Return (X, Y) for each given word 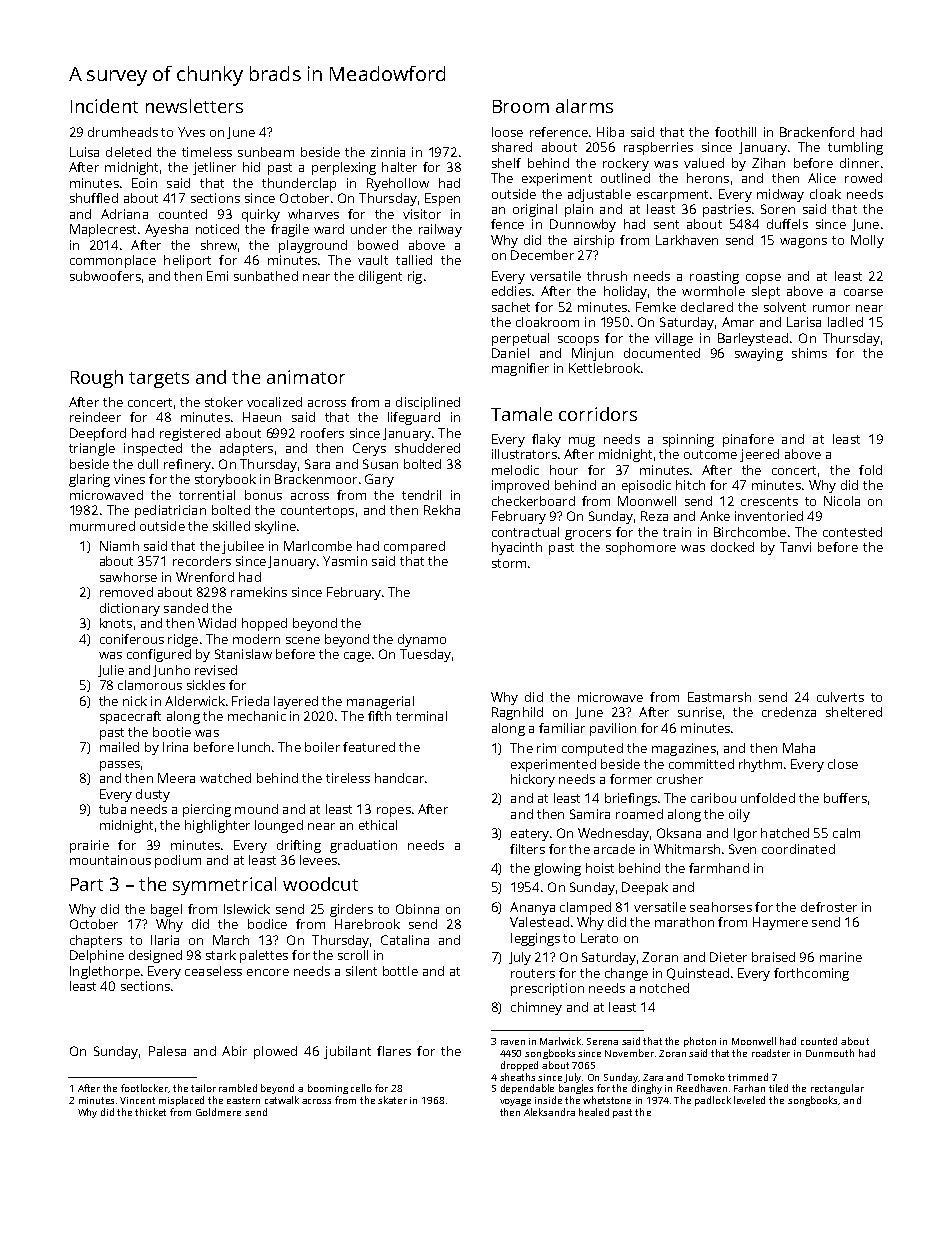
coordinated (798, 849)
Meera (176, 778)
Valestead (539, 922)
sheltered (854, 712)
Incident (104, 106)
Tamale (521, 414)
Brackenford (817, 132)
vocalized (274, 402)
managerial (380, 702)
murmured (102, 526)
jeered (759, 455)
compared (414, 547)
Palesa (167, 1051)
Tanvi (795, 547)
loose (507, 132)
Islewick (247, 909)
